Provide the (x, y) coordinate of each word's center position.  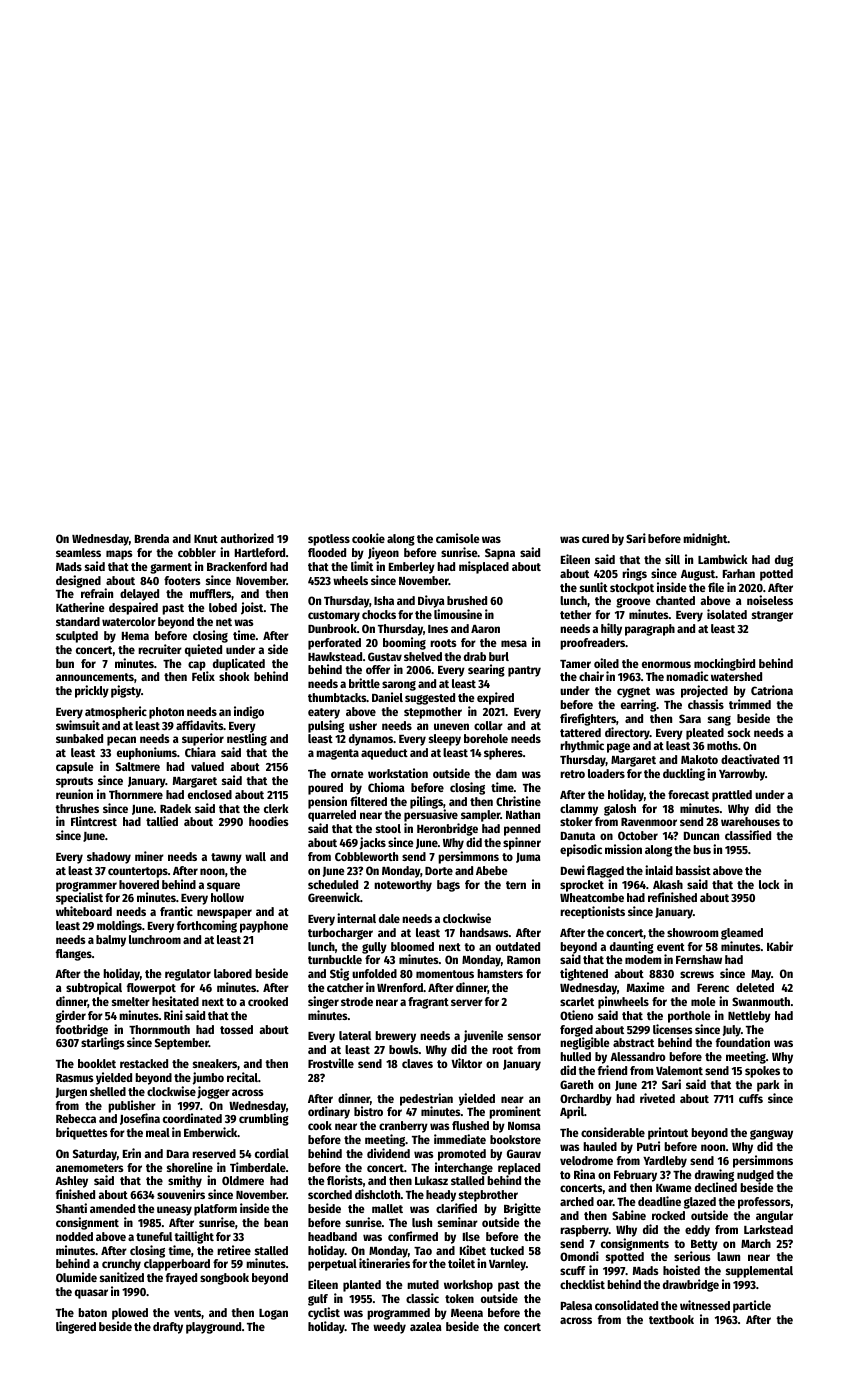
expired (495, 698)
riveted (657, 1098)
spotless (329, 540)
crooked (268, 1001)
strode (357, 1001)
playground (213, 1328)
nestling (247, 740)
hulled (575, 1056)
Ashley (71, 1182)
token (459, 1298)
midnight (705, 539)
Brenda (152, 538)
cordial (272, 1153)
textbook (671, 1319)
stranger (772, 616)
